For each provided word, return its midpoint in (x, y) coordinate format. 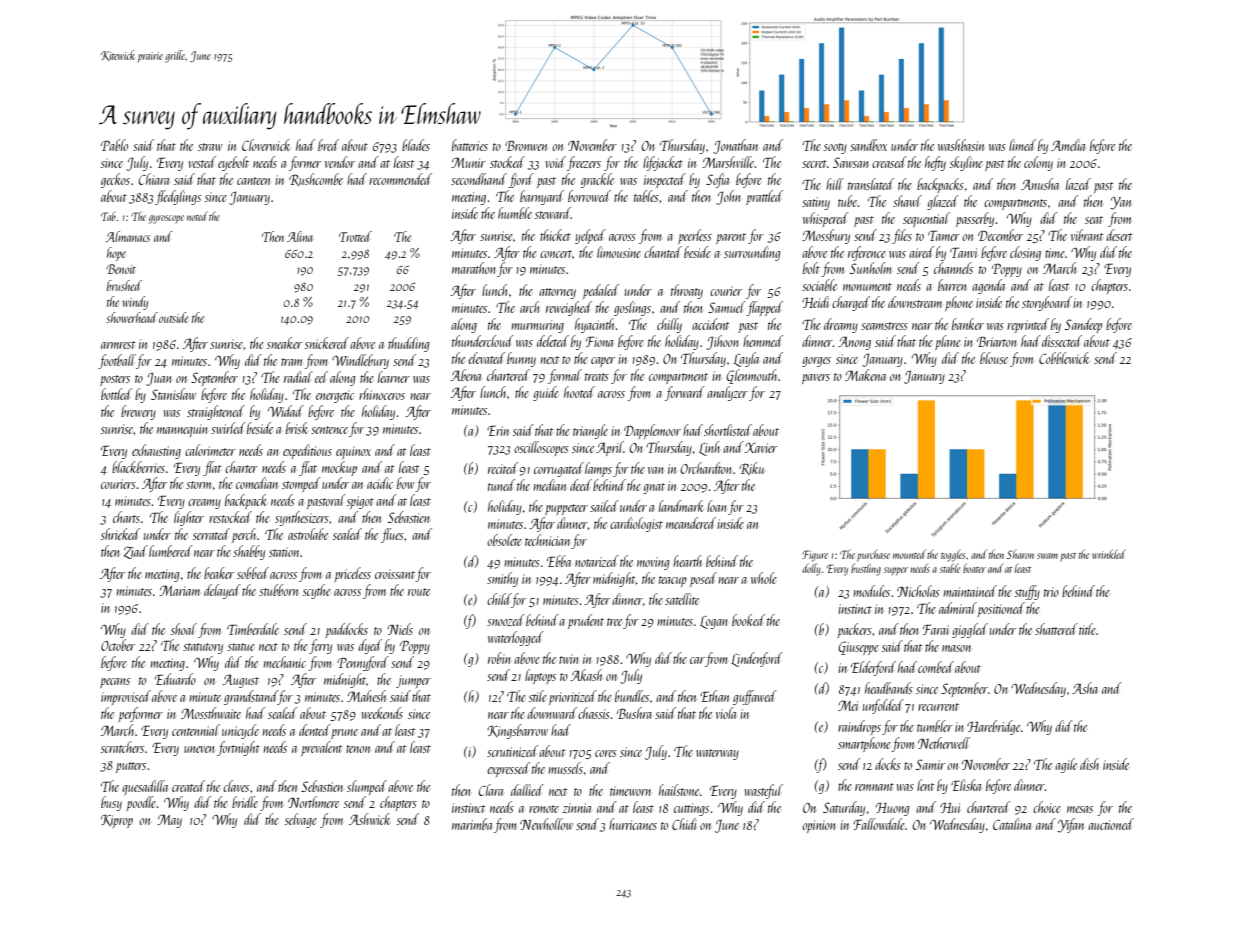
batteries (470, 145)
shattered (1056, 629)
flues (392, 535)
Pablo (114, 145)
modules (871, 591)
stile (538, 696)
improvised (126, 697)
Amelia (1068, 145)
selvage (301, 820)
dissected (1062, 341)
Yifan (1070, 825)
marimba (472, 824)
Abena (465, 375)
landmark (681, 506)
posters (115, 380)
